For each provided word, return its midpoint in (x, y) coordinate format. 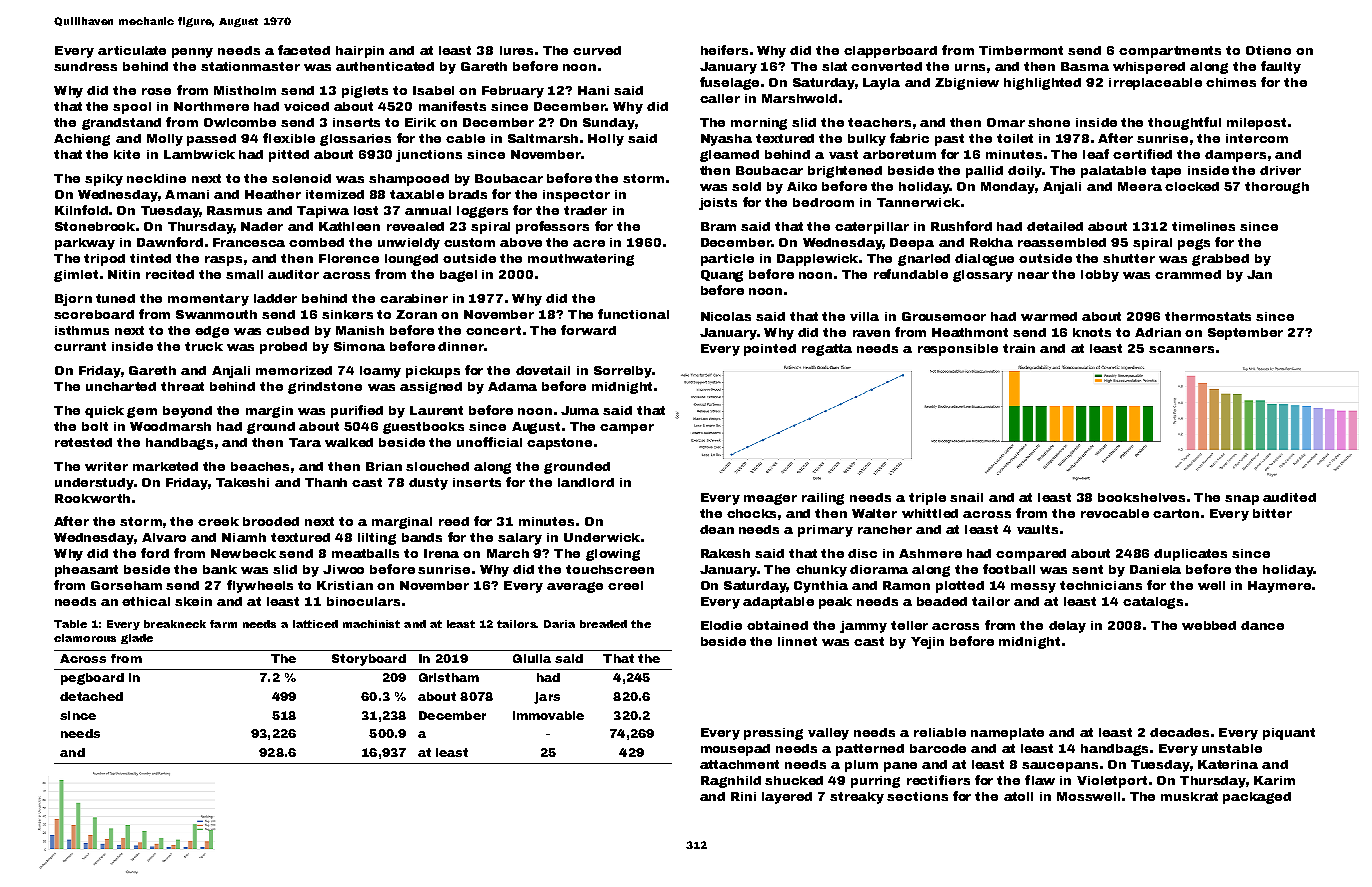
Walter (874, 513)
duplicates (1190, 555)
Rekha (991, 242)
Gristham (449, 677)
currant (80, 346)
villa (864, 316)
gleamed (729, 156)
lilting (377, 539)
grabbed (1220, 260)
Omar (1006, 122)
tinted (150, 258)
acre (589, 243)
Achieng (82, 140)
